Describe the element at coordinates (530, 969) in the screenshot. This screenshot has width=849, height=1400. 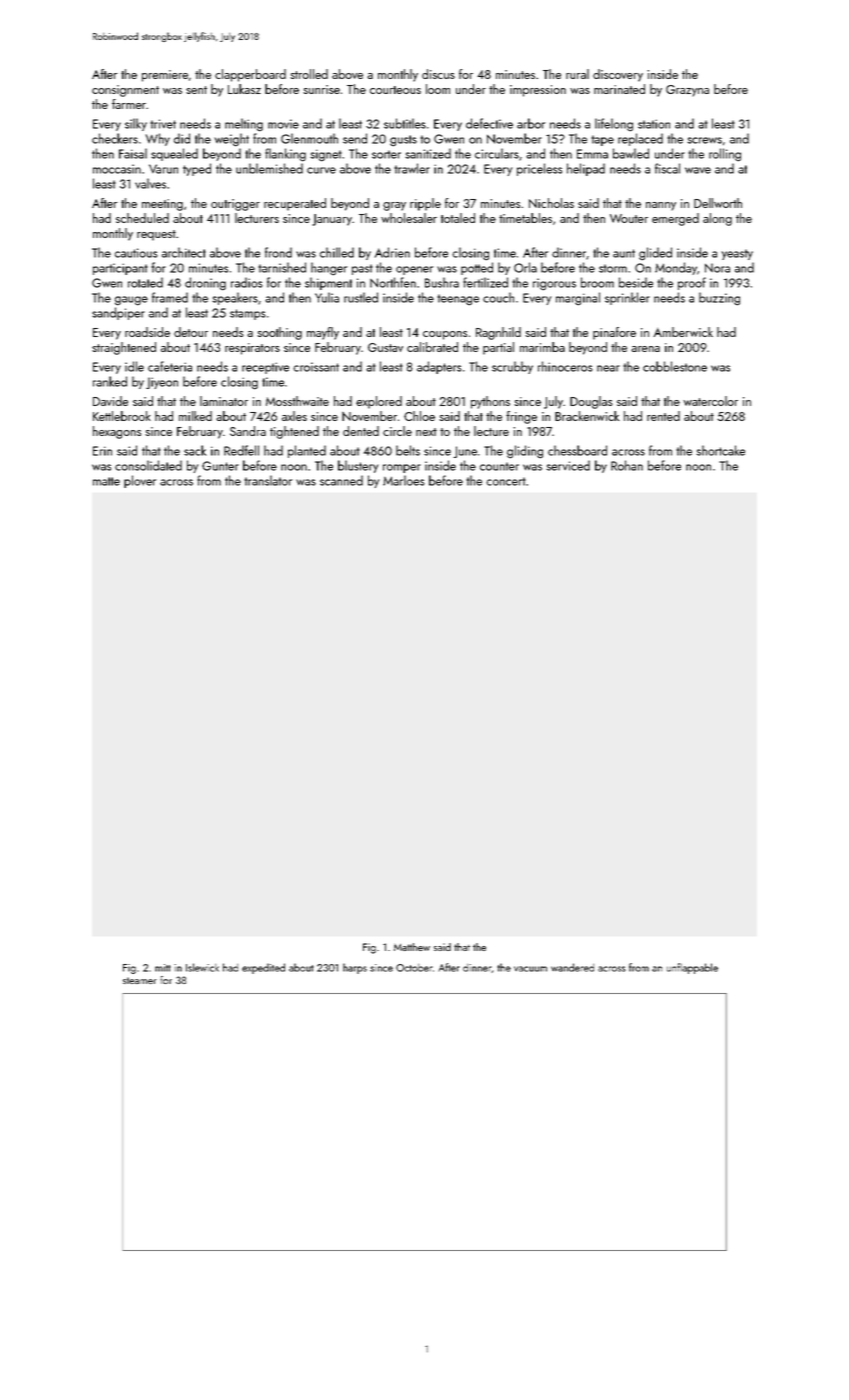
I see `vacuum` at that location.
